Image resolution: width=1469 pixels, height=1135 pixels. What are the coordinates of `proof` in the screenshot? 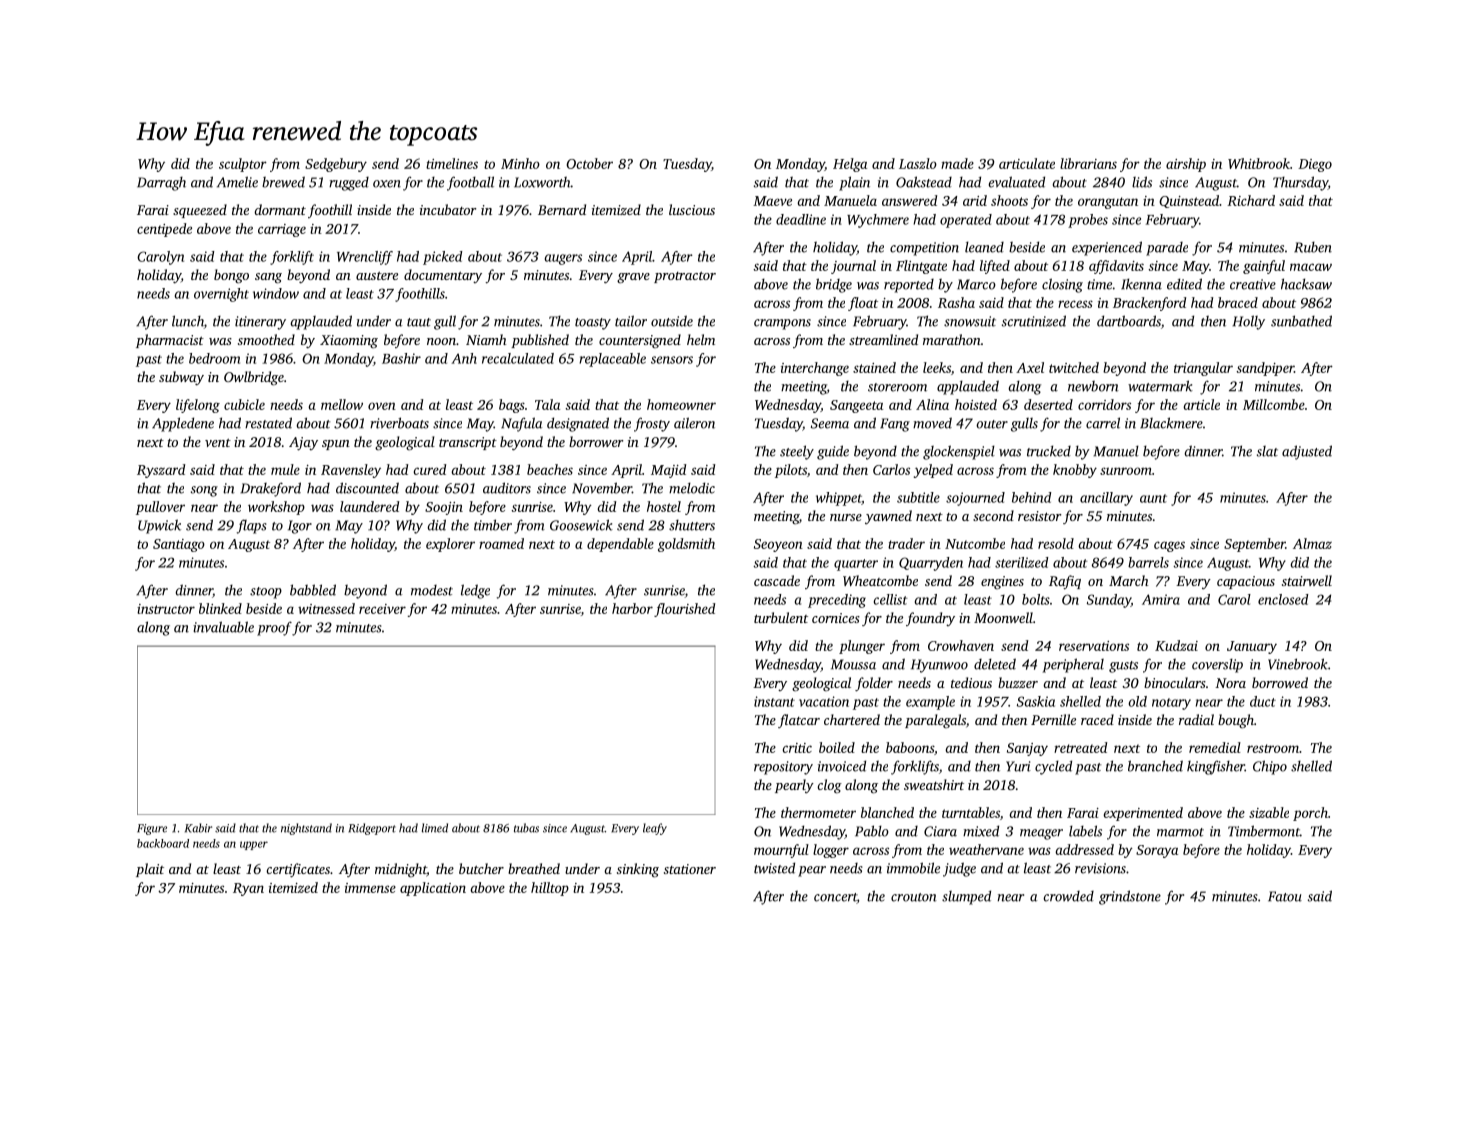 It's located at (274, 628).
